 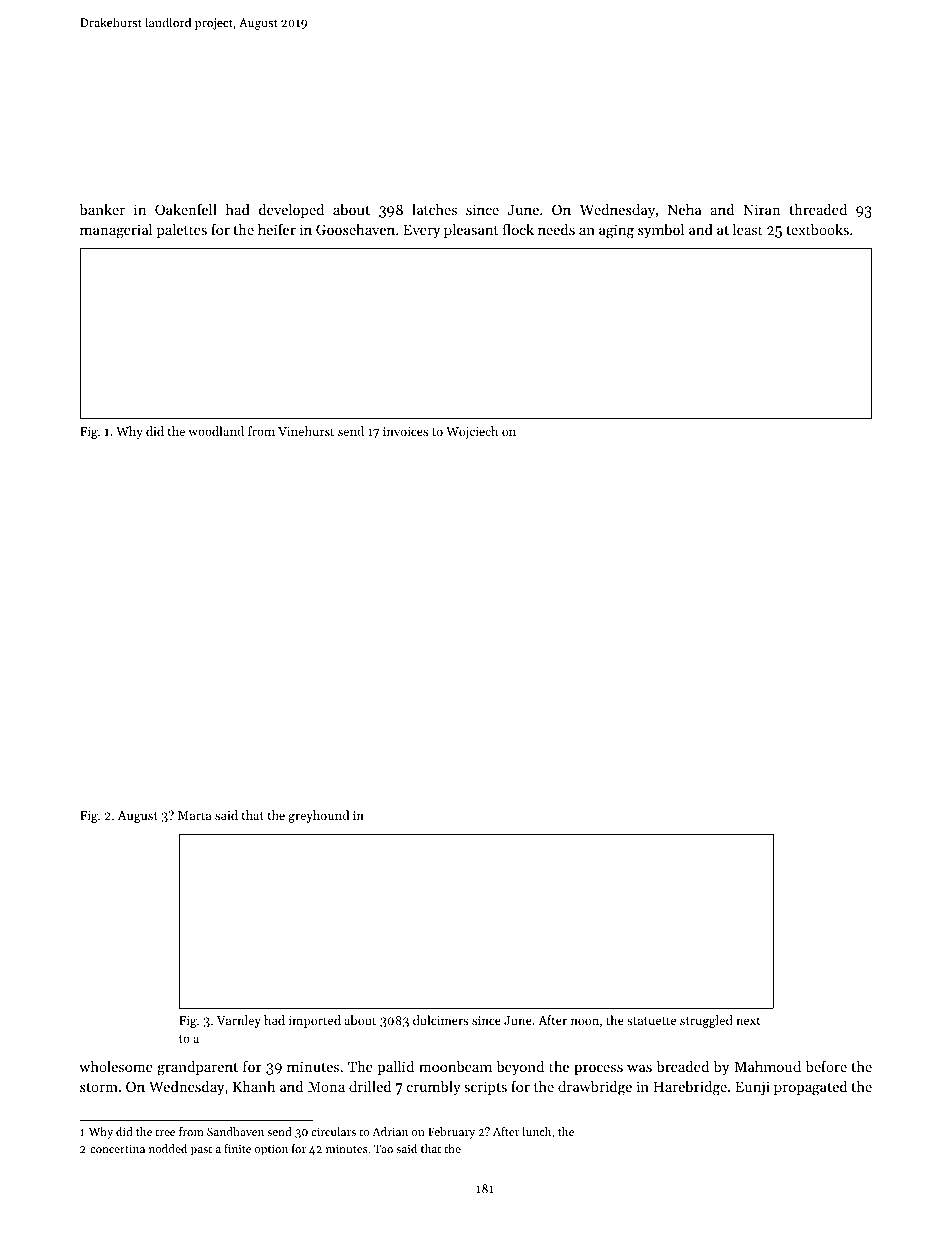 What do you see at coordinates (661, 231) in the screenshot?
I see `symbol` at bounding box center [661, 231].
